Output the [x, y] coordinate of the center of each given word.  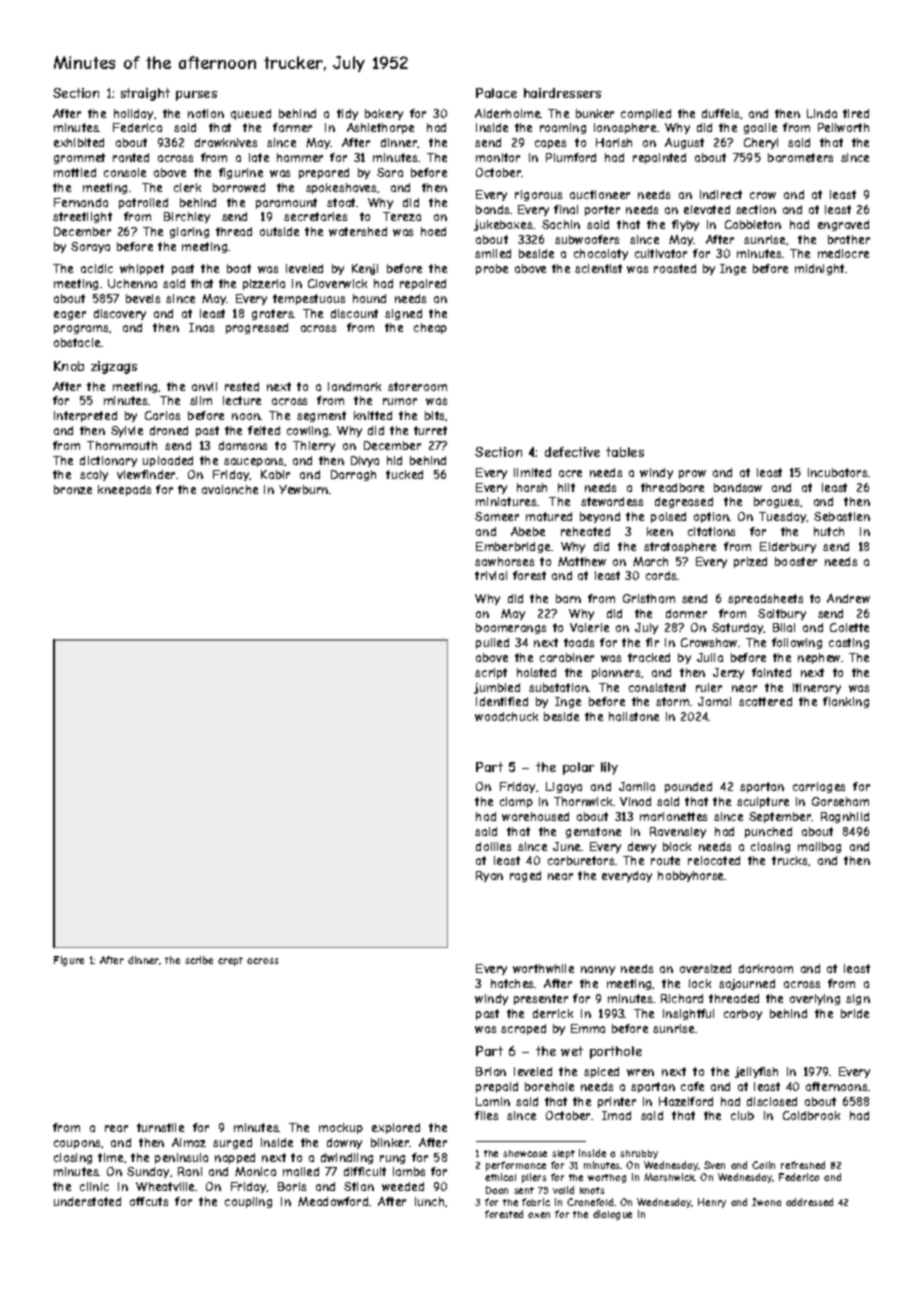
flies [486, 1115]
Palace [496, 93]
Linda [822, 113]
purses [196, 96]
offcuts [149, 1201]
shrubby [639, 1154]
